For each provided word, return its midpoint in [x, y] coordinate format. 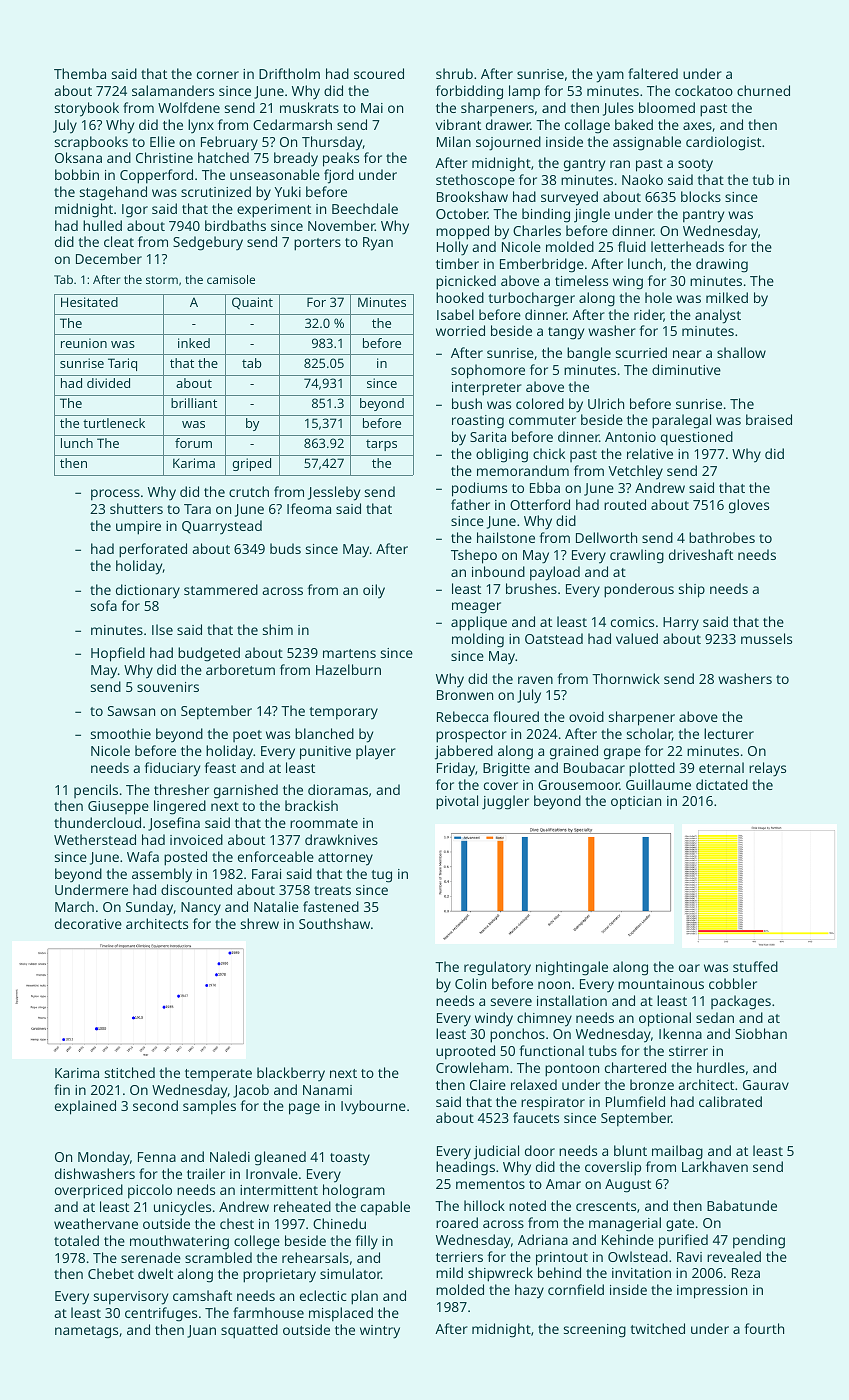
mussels [766, 638]
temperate [218, 1075]
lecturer [729, 733]
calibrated [730, 1101]
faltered [653, 73]
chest [237, 1223]
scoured [379, 73]
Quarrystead [222, 527]
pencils [96, 791]
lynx [201, 126]
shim [278, 629]
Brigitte [506, 770]
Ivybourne [373, 1107]
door [540, 1150]
